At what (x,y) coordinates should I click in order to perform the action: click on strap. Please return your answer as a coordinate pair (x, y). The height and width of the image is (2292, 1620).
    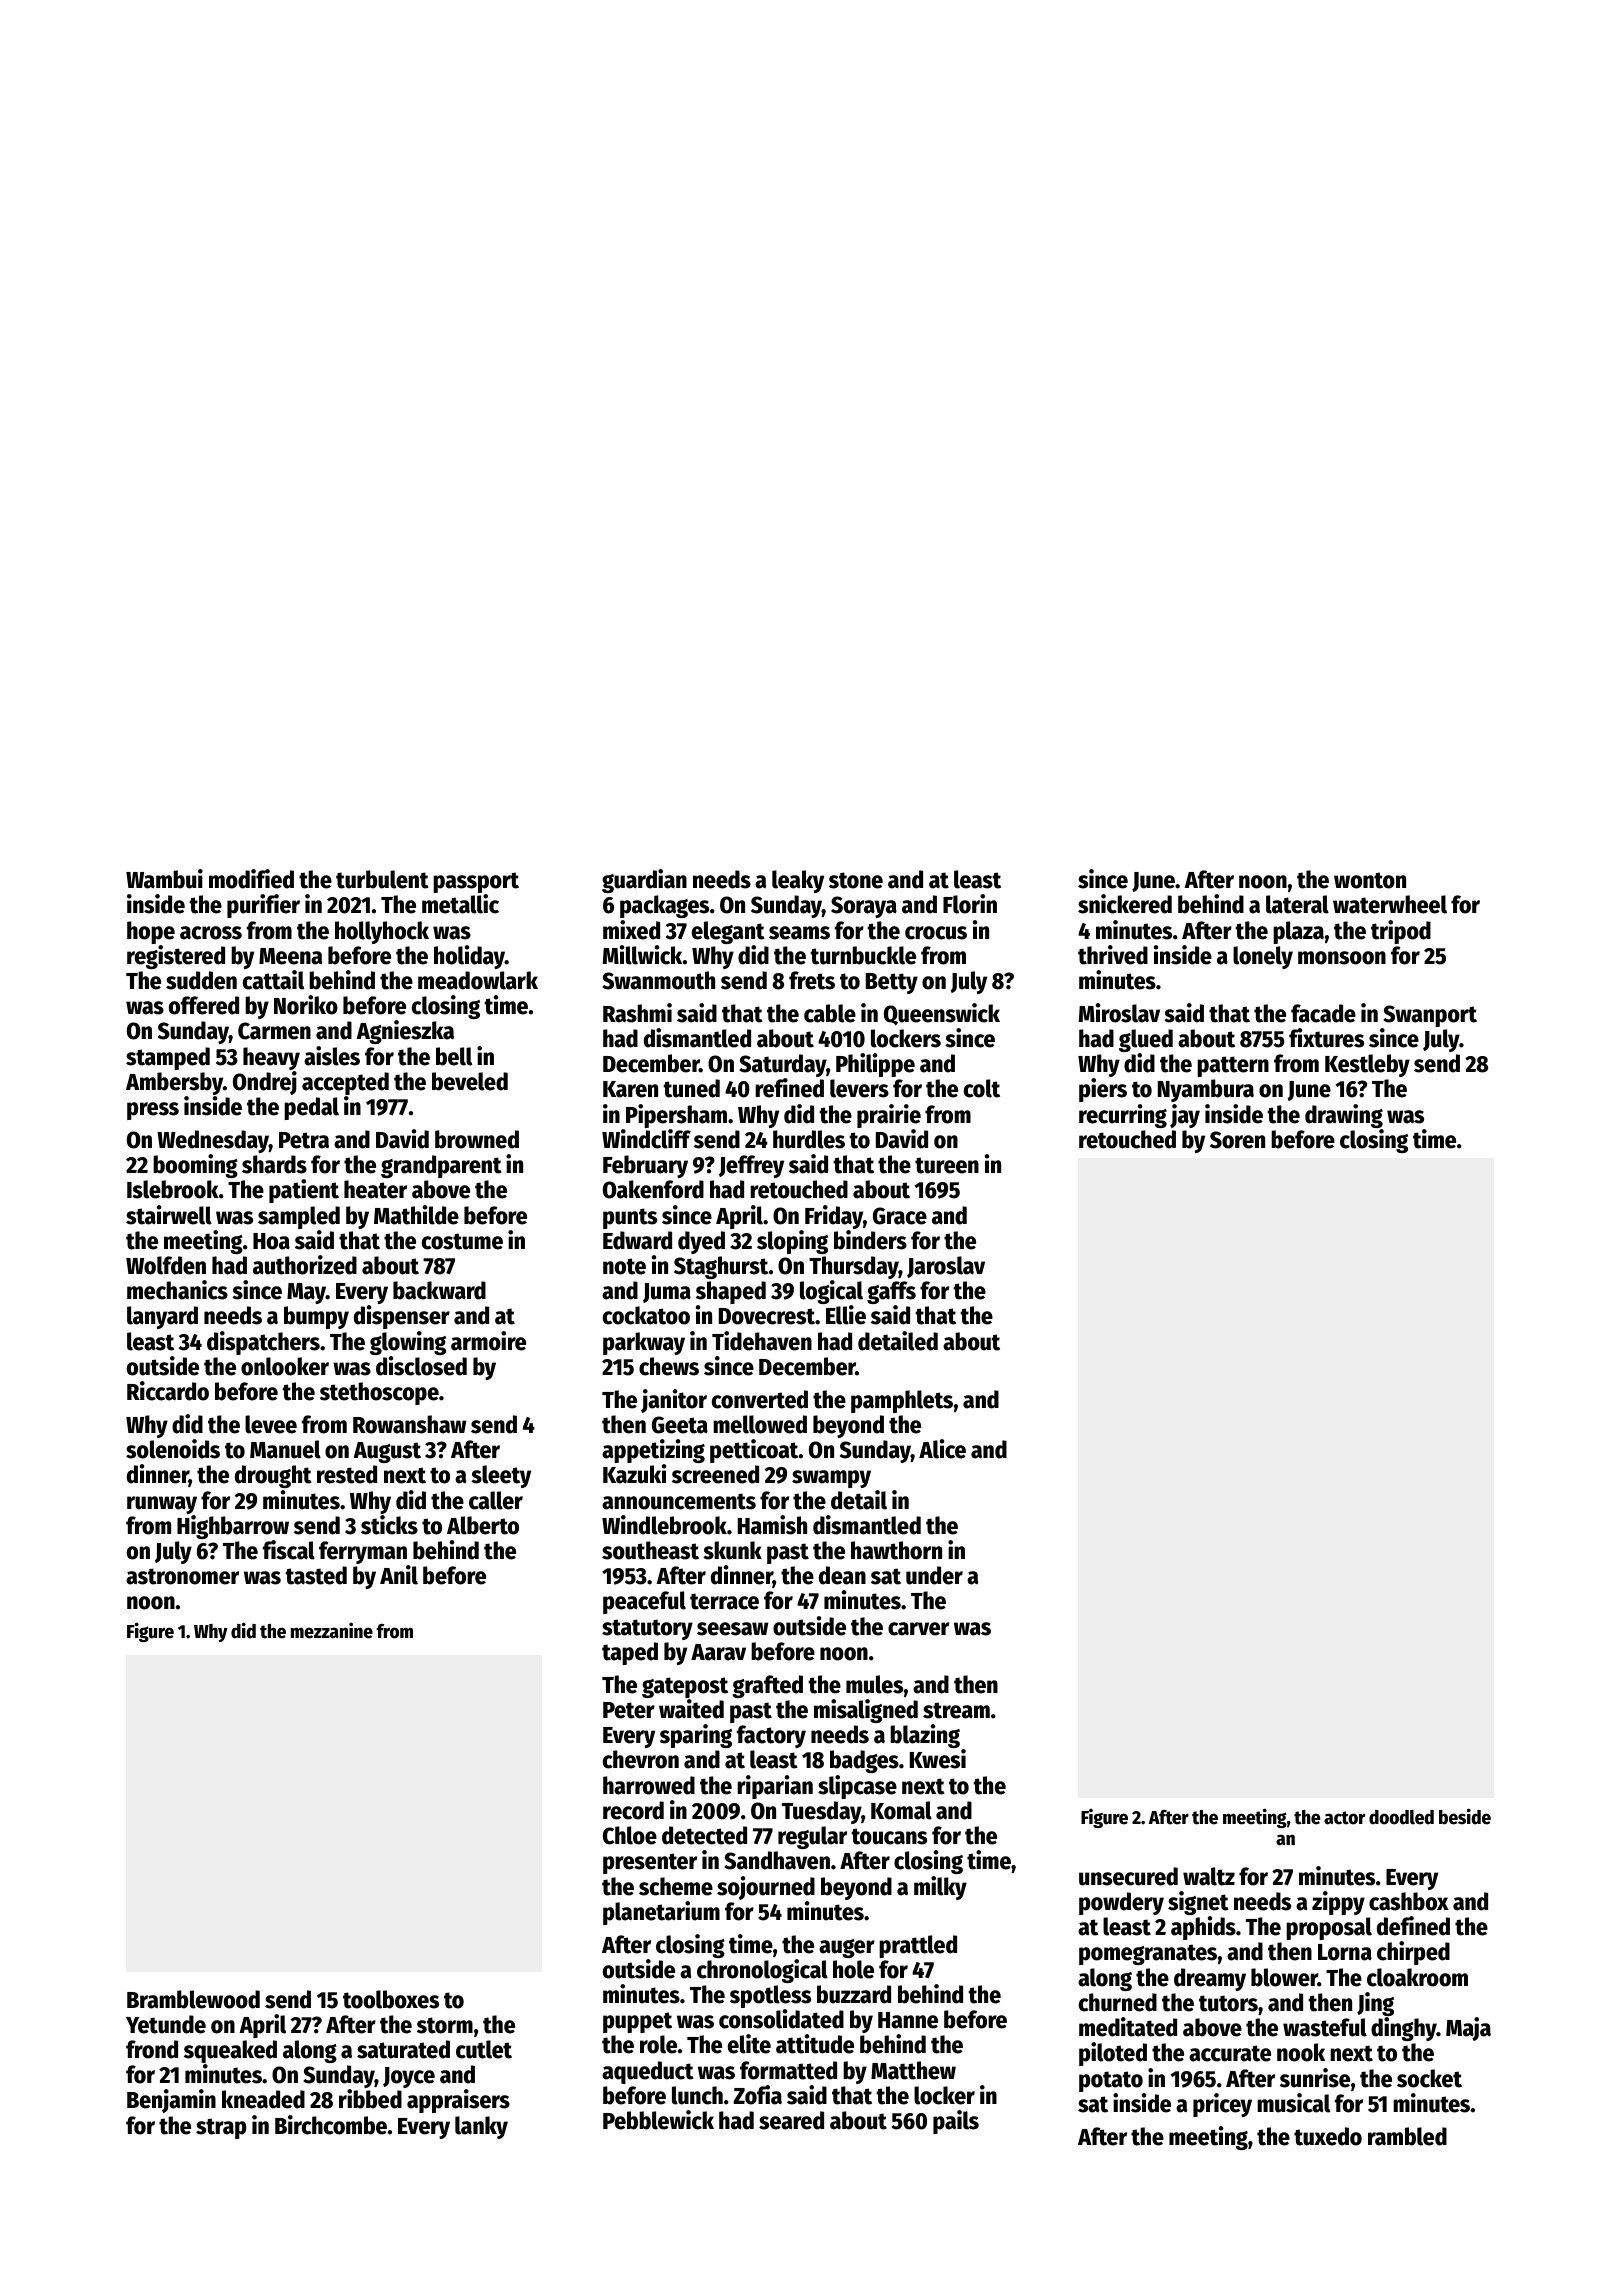
    Looking at the image, I should click on (221, 2128).
